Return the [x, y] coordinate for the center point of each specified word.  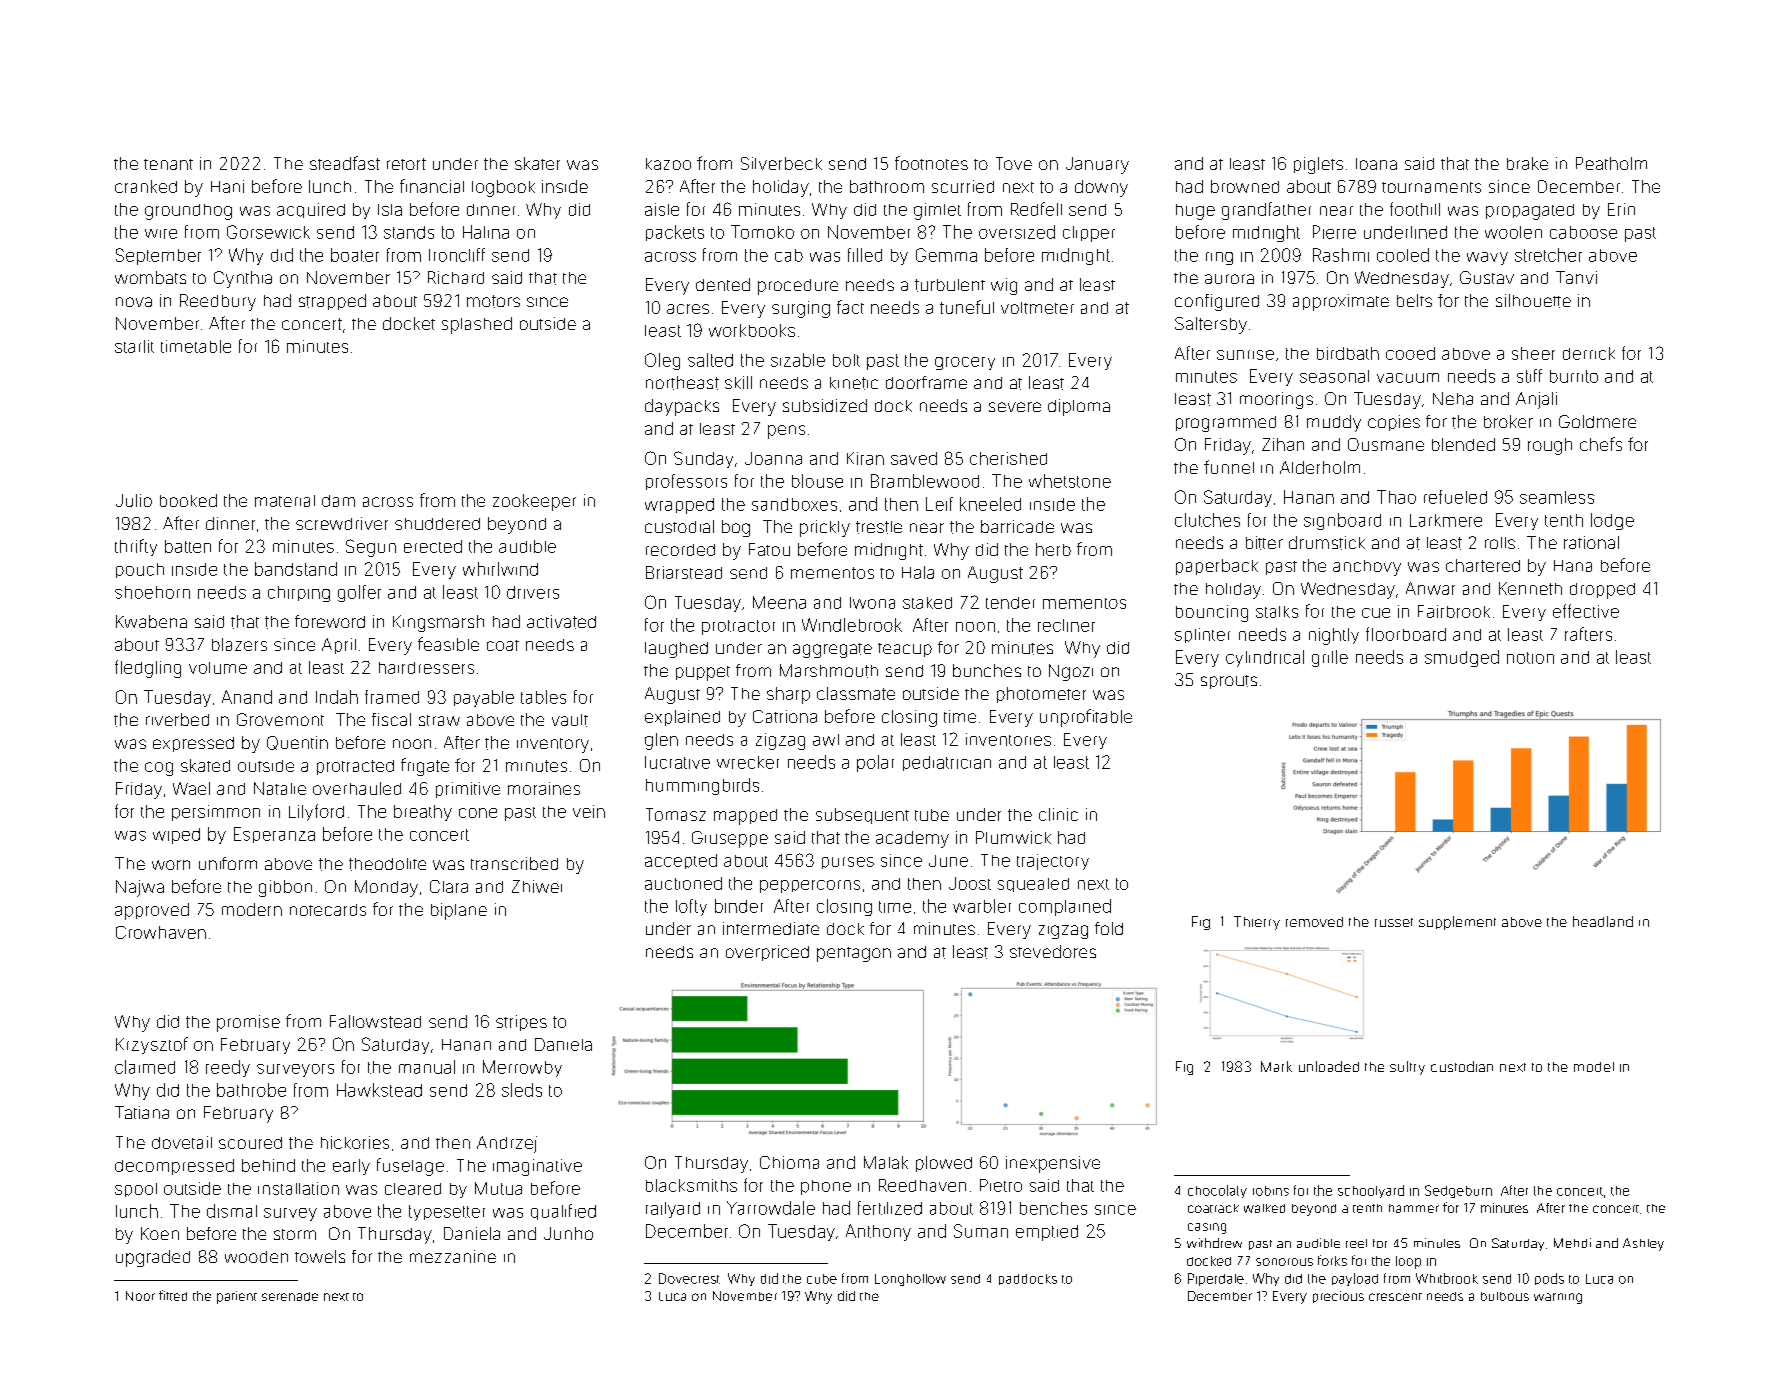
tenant [168, 164]
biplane [459, 911]
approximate [1341, 302]
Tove [1014, 163]
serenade [290, 1296]
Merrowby [522, 1068]
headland [1603, 921]
